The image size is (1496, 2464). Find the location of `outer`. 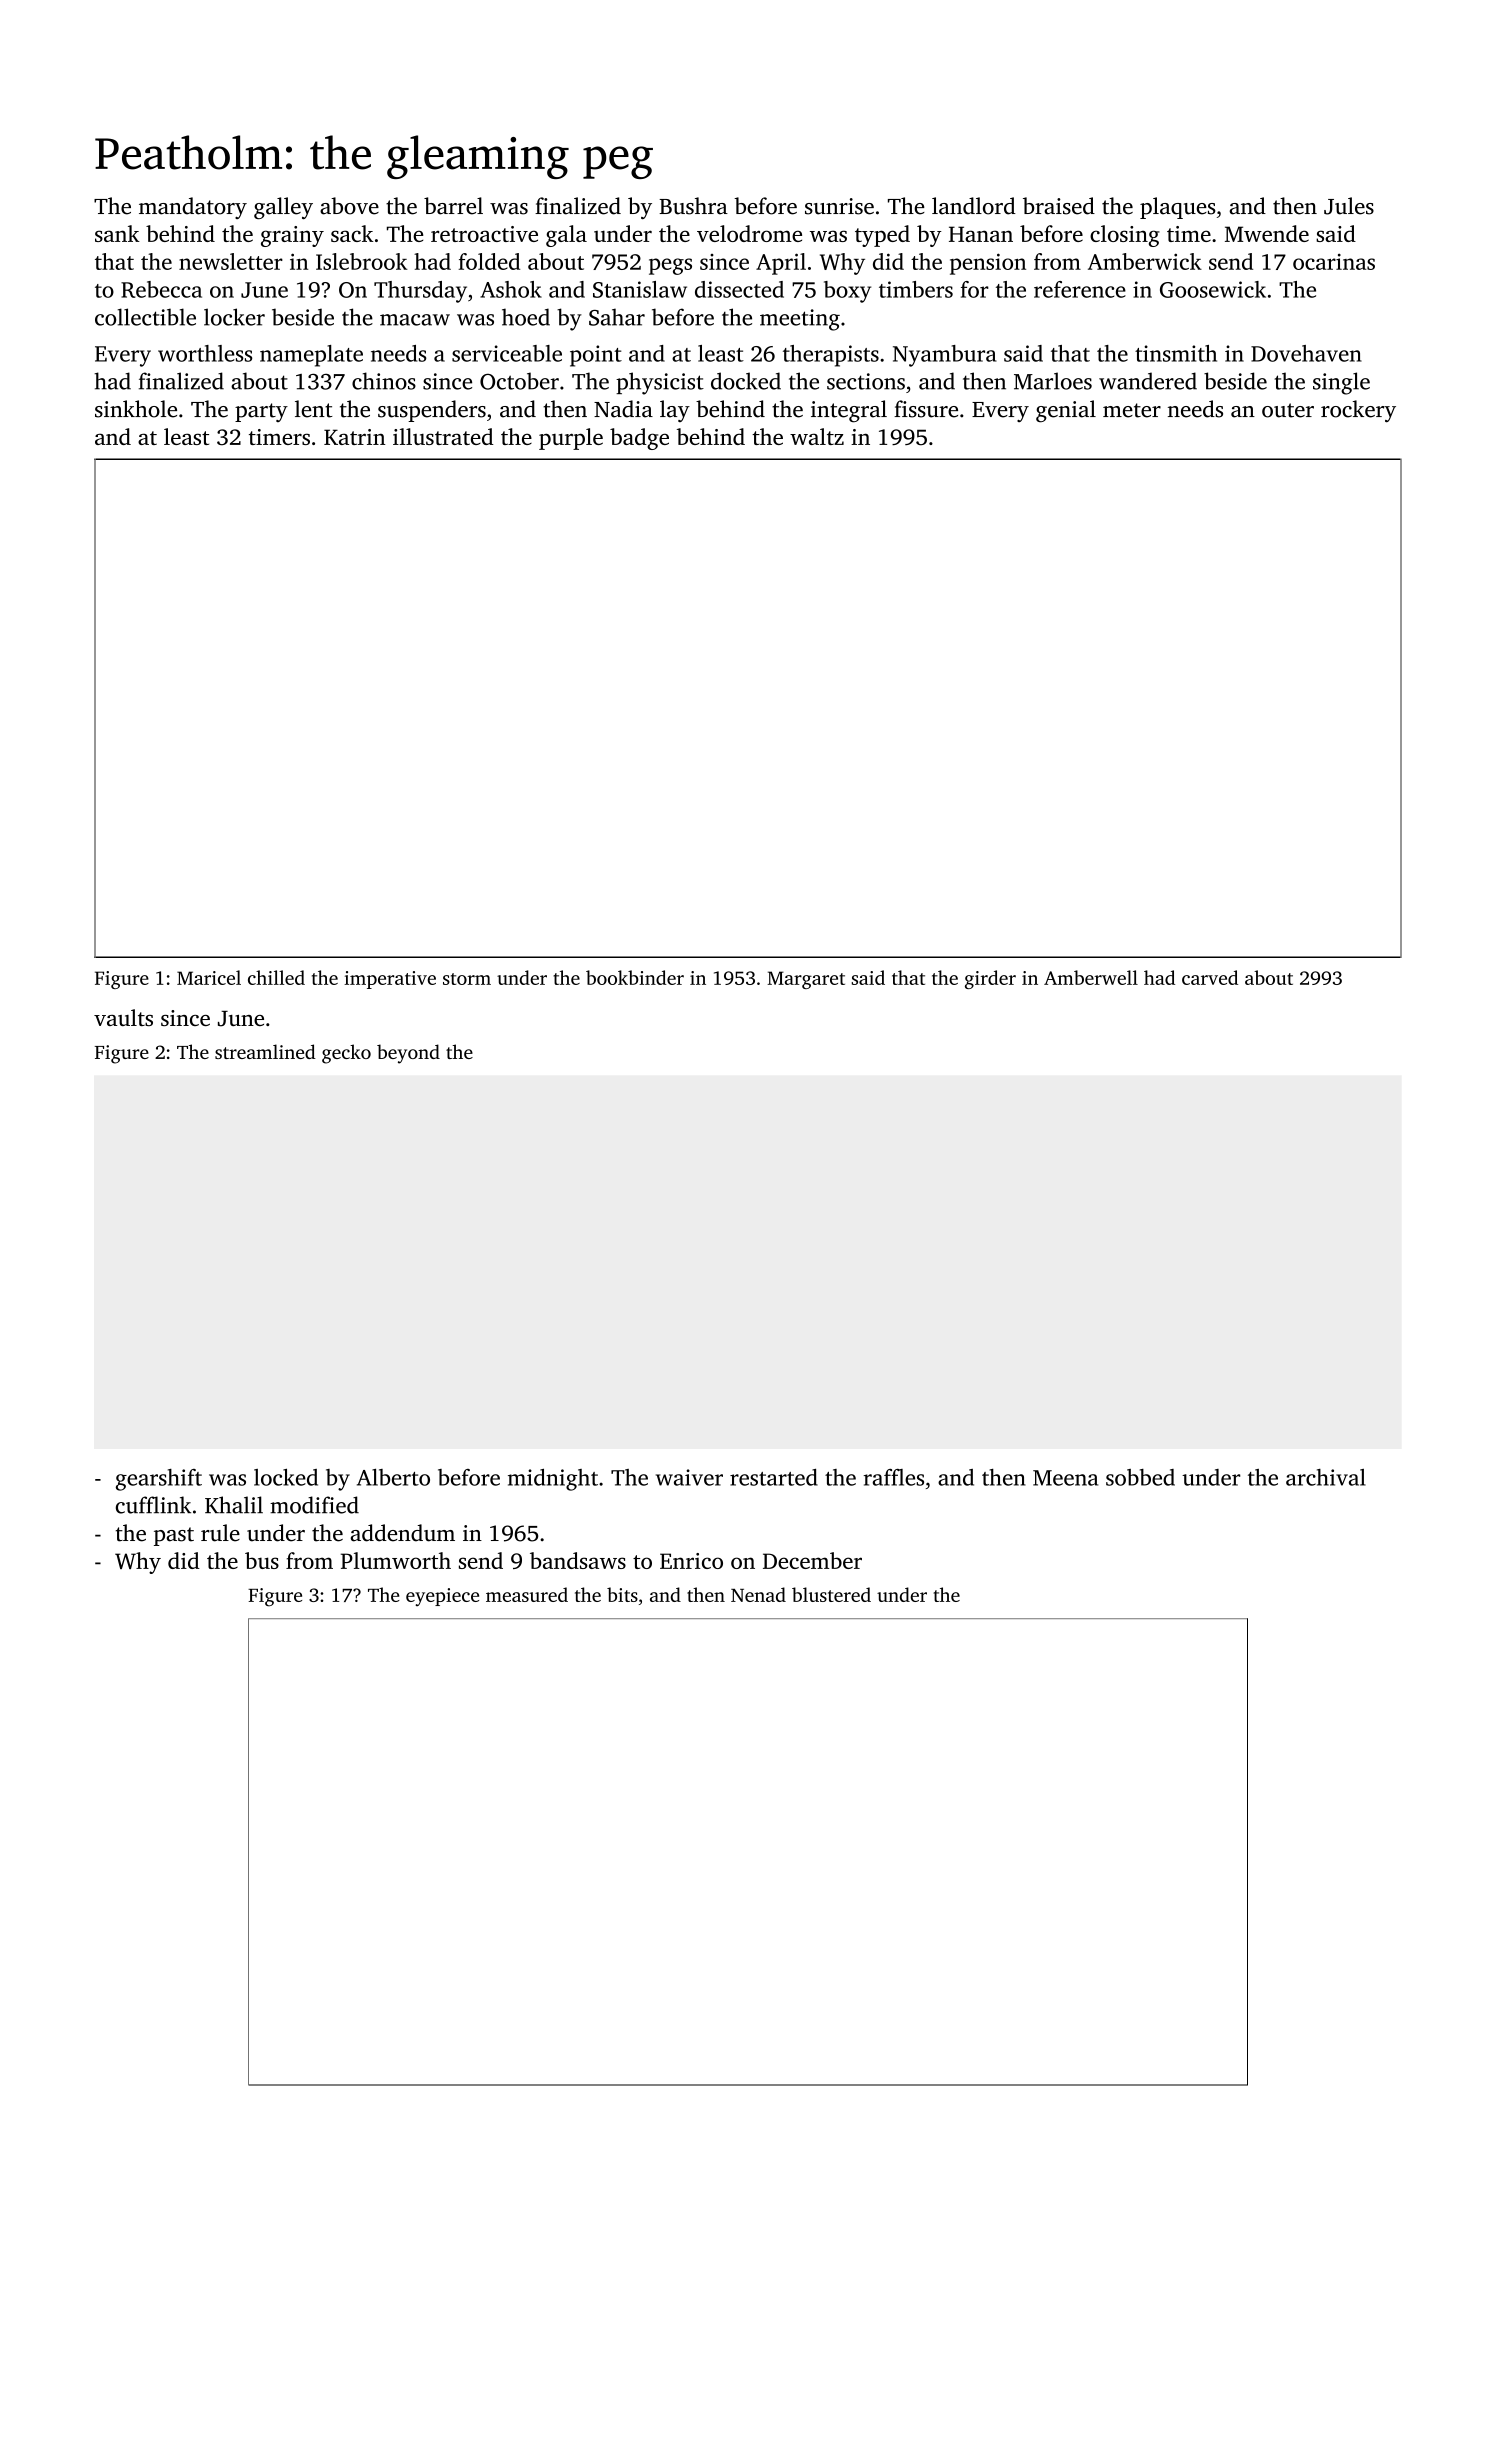

outer is located at coordinates (1288, 410).
